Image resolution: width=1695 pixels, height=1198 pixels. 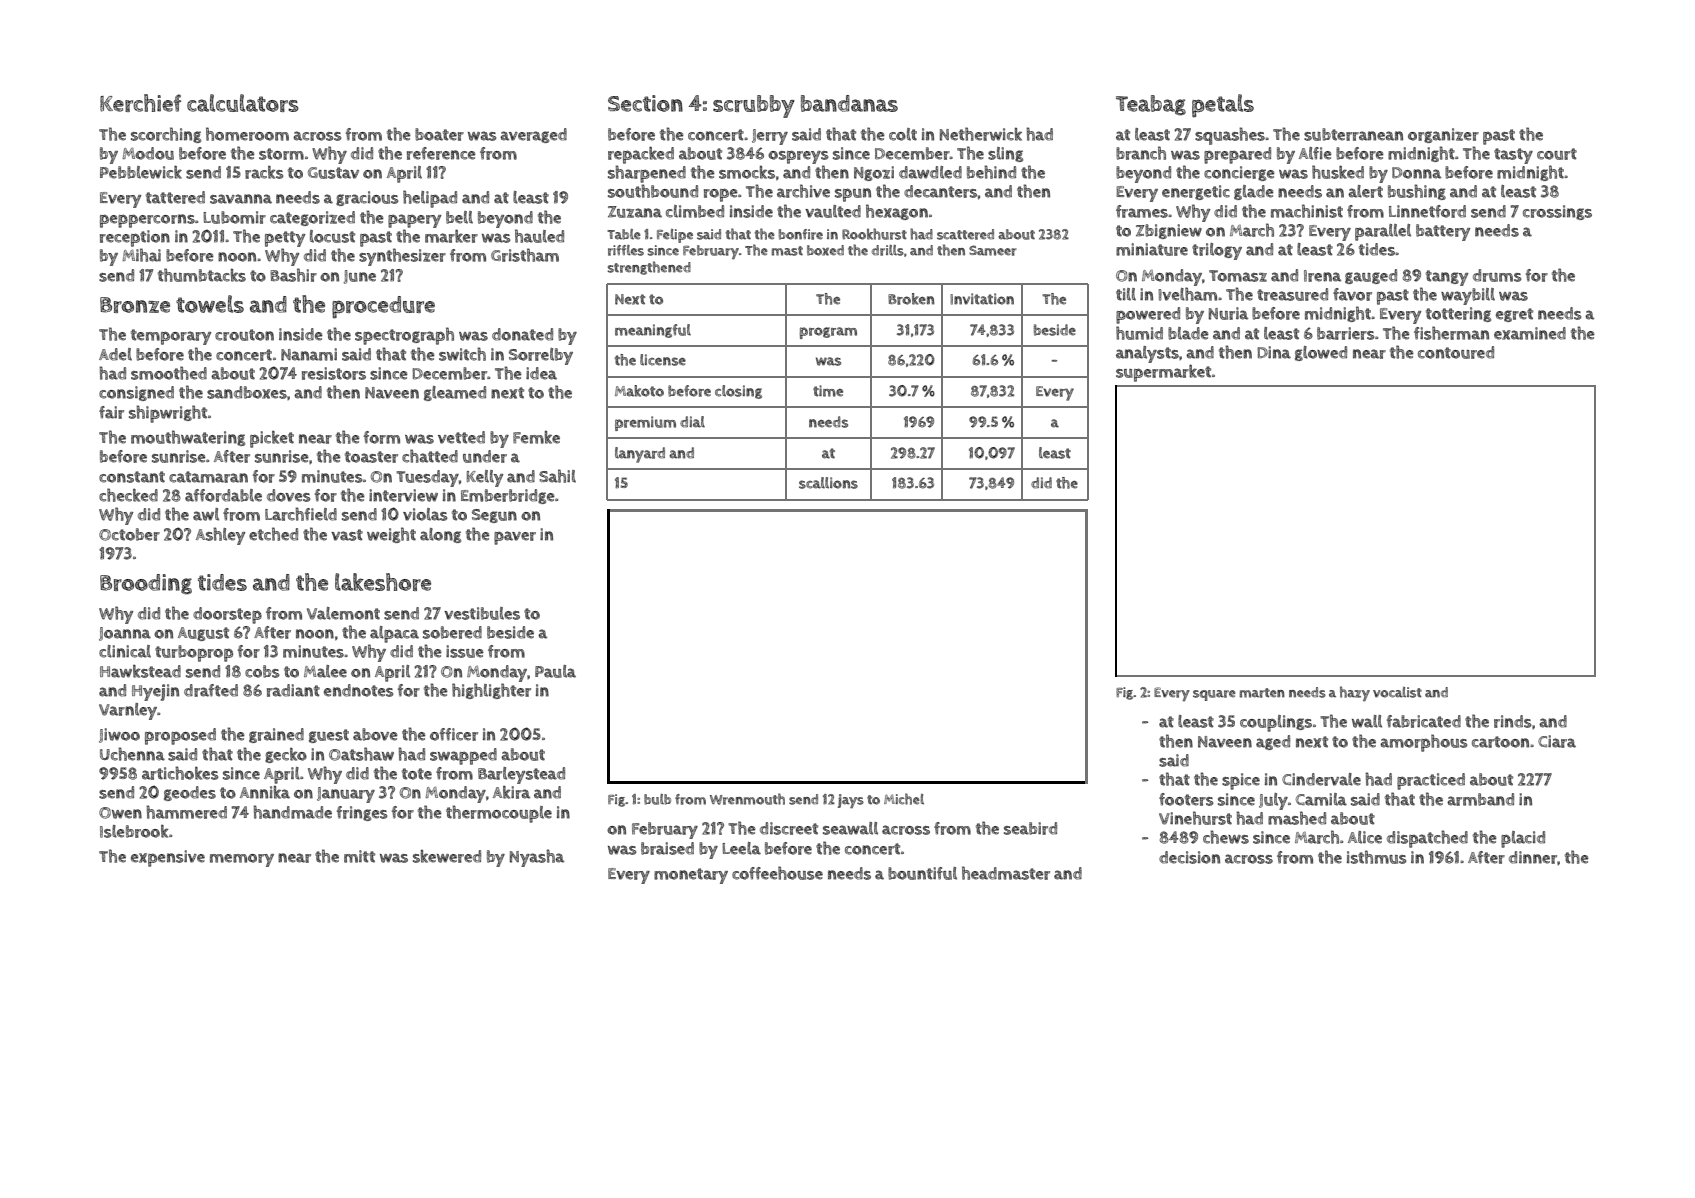 What do you see at coordinates (1223, 106) in the screenshot?
I see `petals` at bounding box center [1223, 106].
